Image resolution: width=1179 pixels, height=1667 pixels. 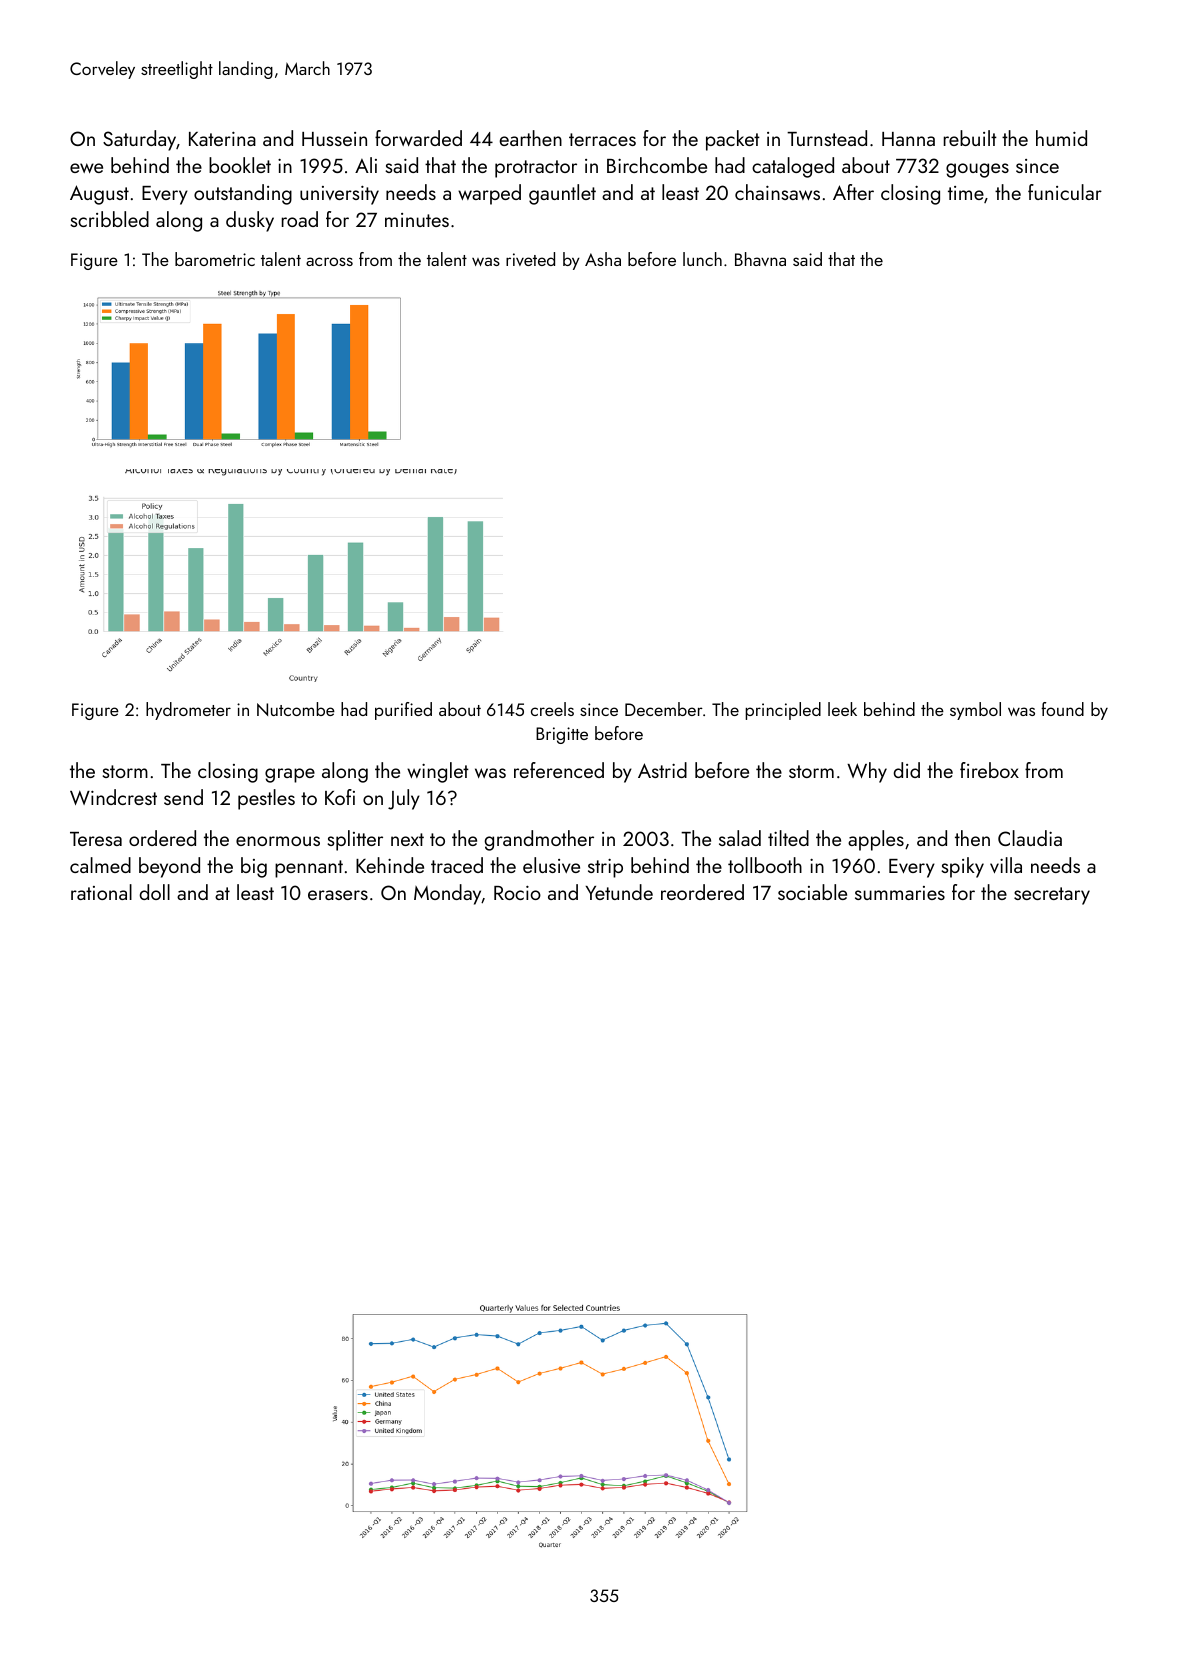 I want to click on barometric, so click(x=215, y=259).
